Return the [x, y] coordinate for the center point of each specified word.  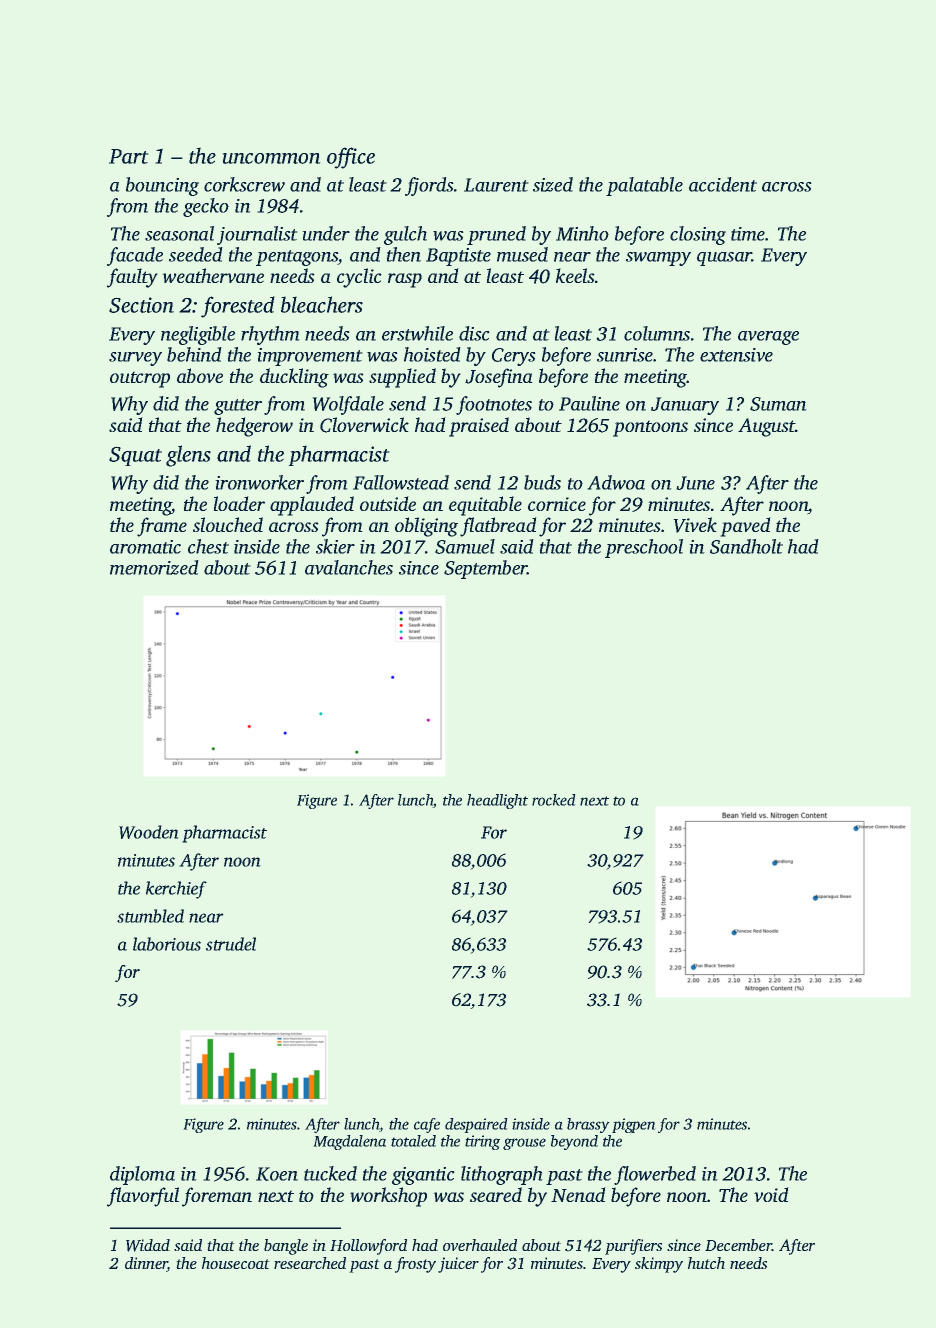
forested [238, 307]
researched [310, 1263]
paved [745, 527]
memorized [154, 567]
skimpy [659, 1265]
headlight [497, 801]
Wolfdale [348, 405]
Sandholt [746, 546]
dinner [146, 1264]
